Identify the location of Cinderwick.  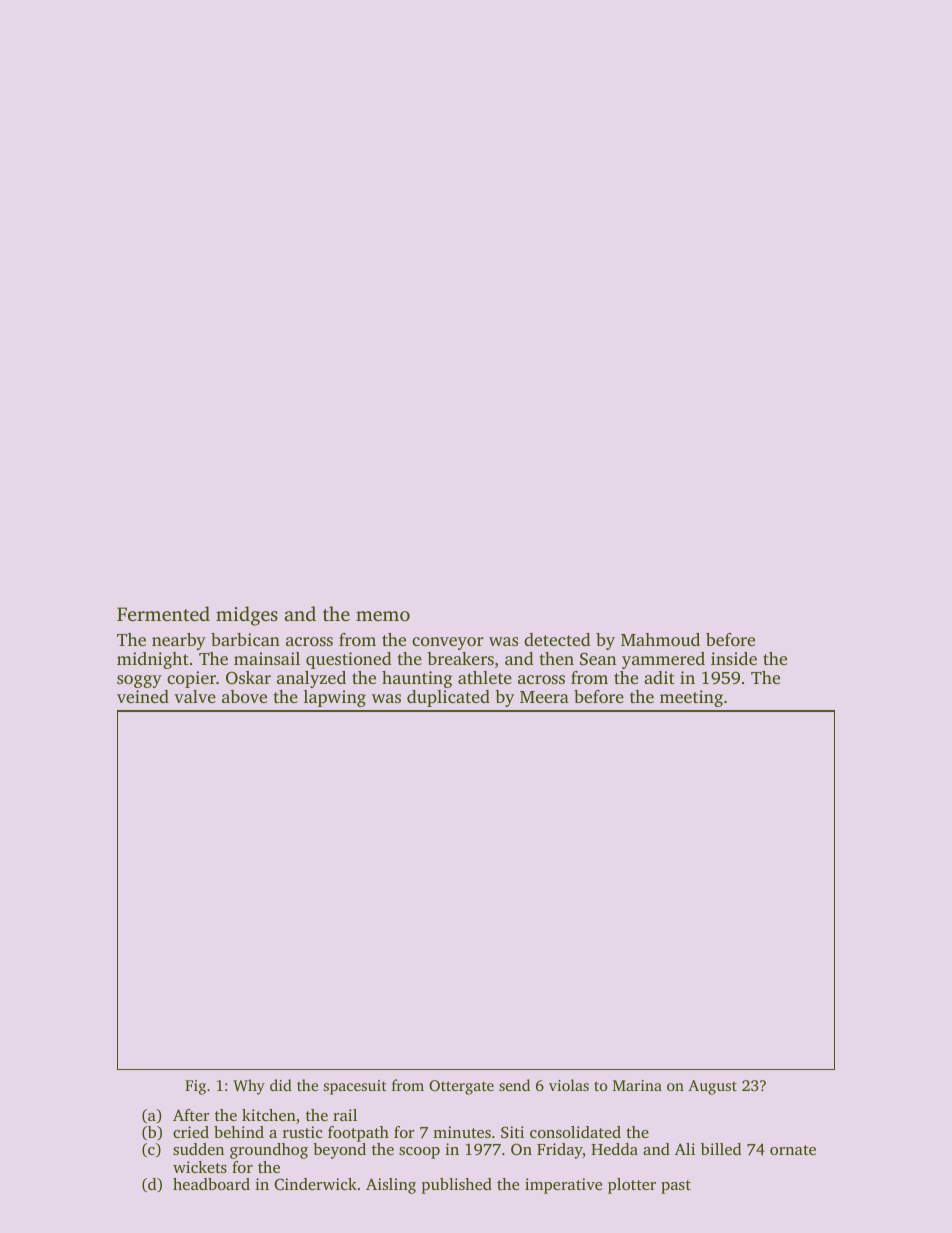
(315, 1184).
